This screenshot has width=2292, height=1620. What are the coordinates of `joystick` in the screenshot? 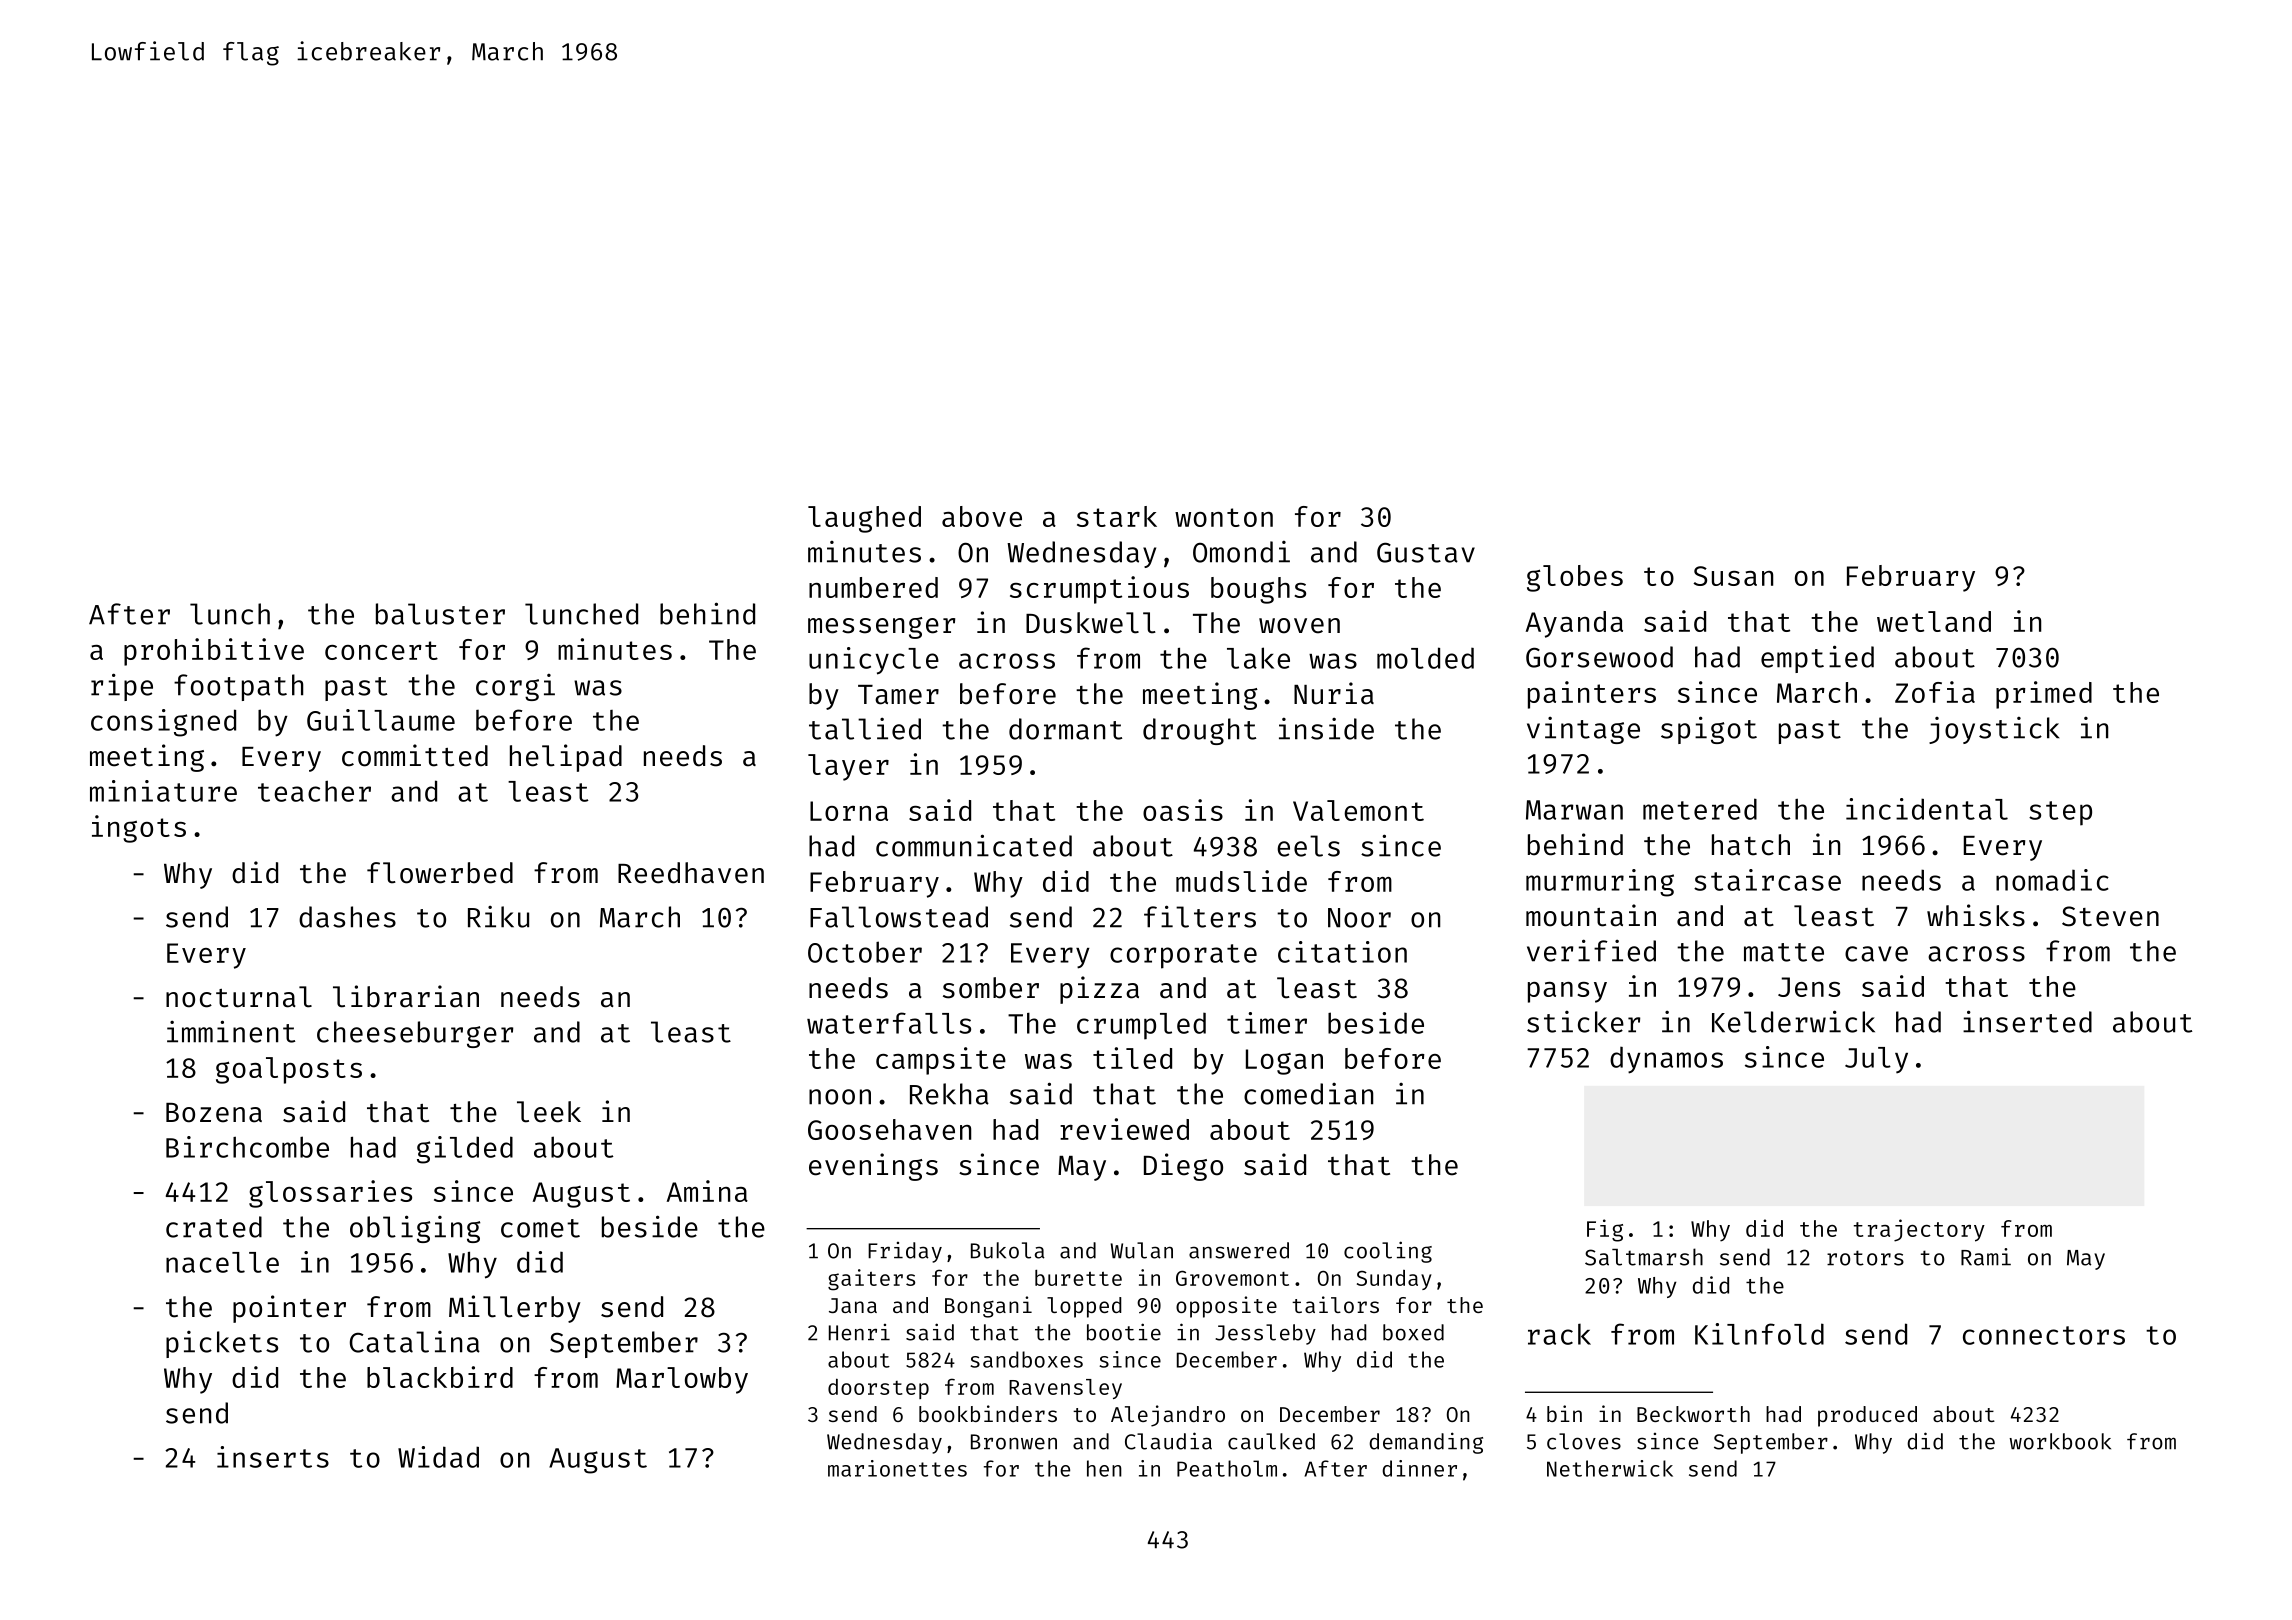 It's located at (1994, 730).
